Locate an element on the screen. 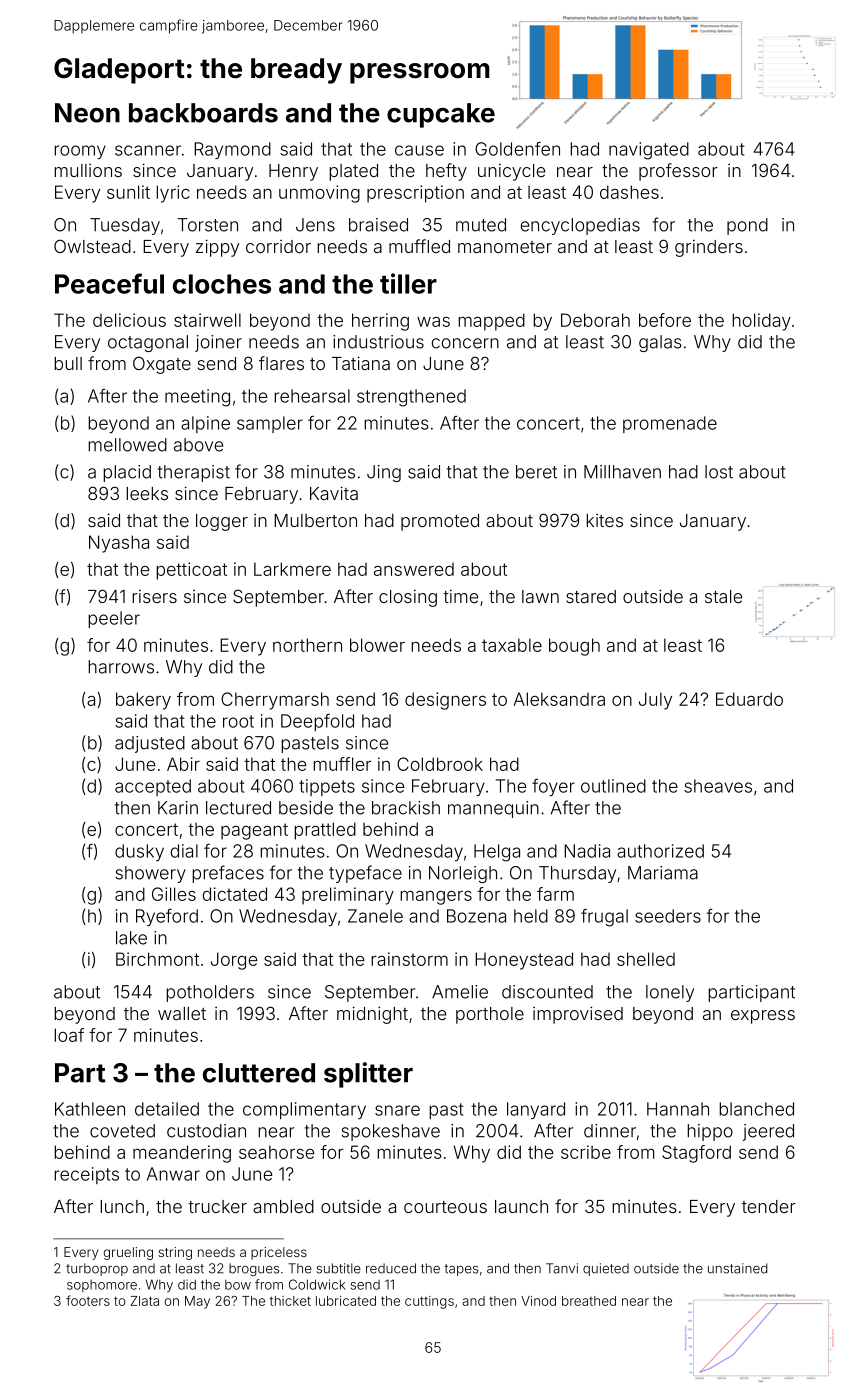 The width and height of the screenshot is (849, 1400). lanyard is located at coordinates (536, 1110).
